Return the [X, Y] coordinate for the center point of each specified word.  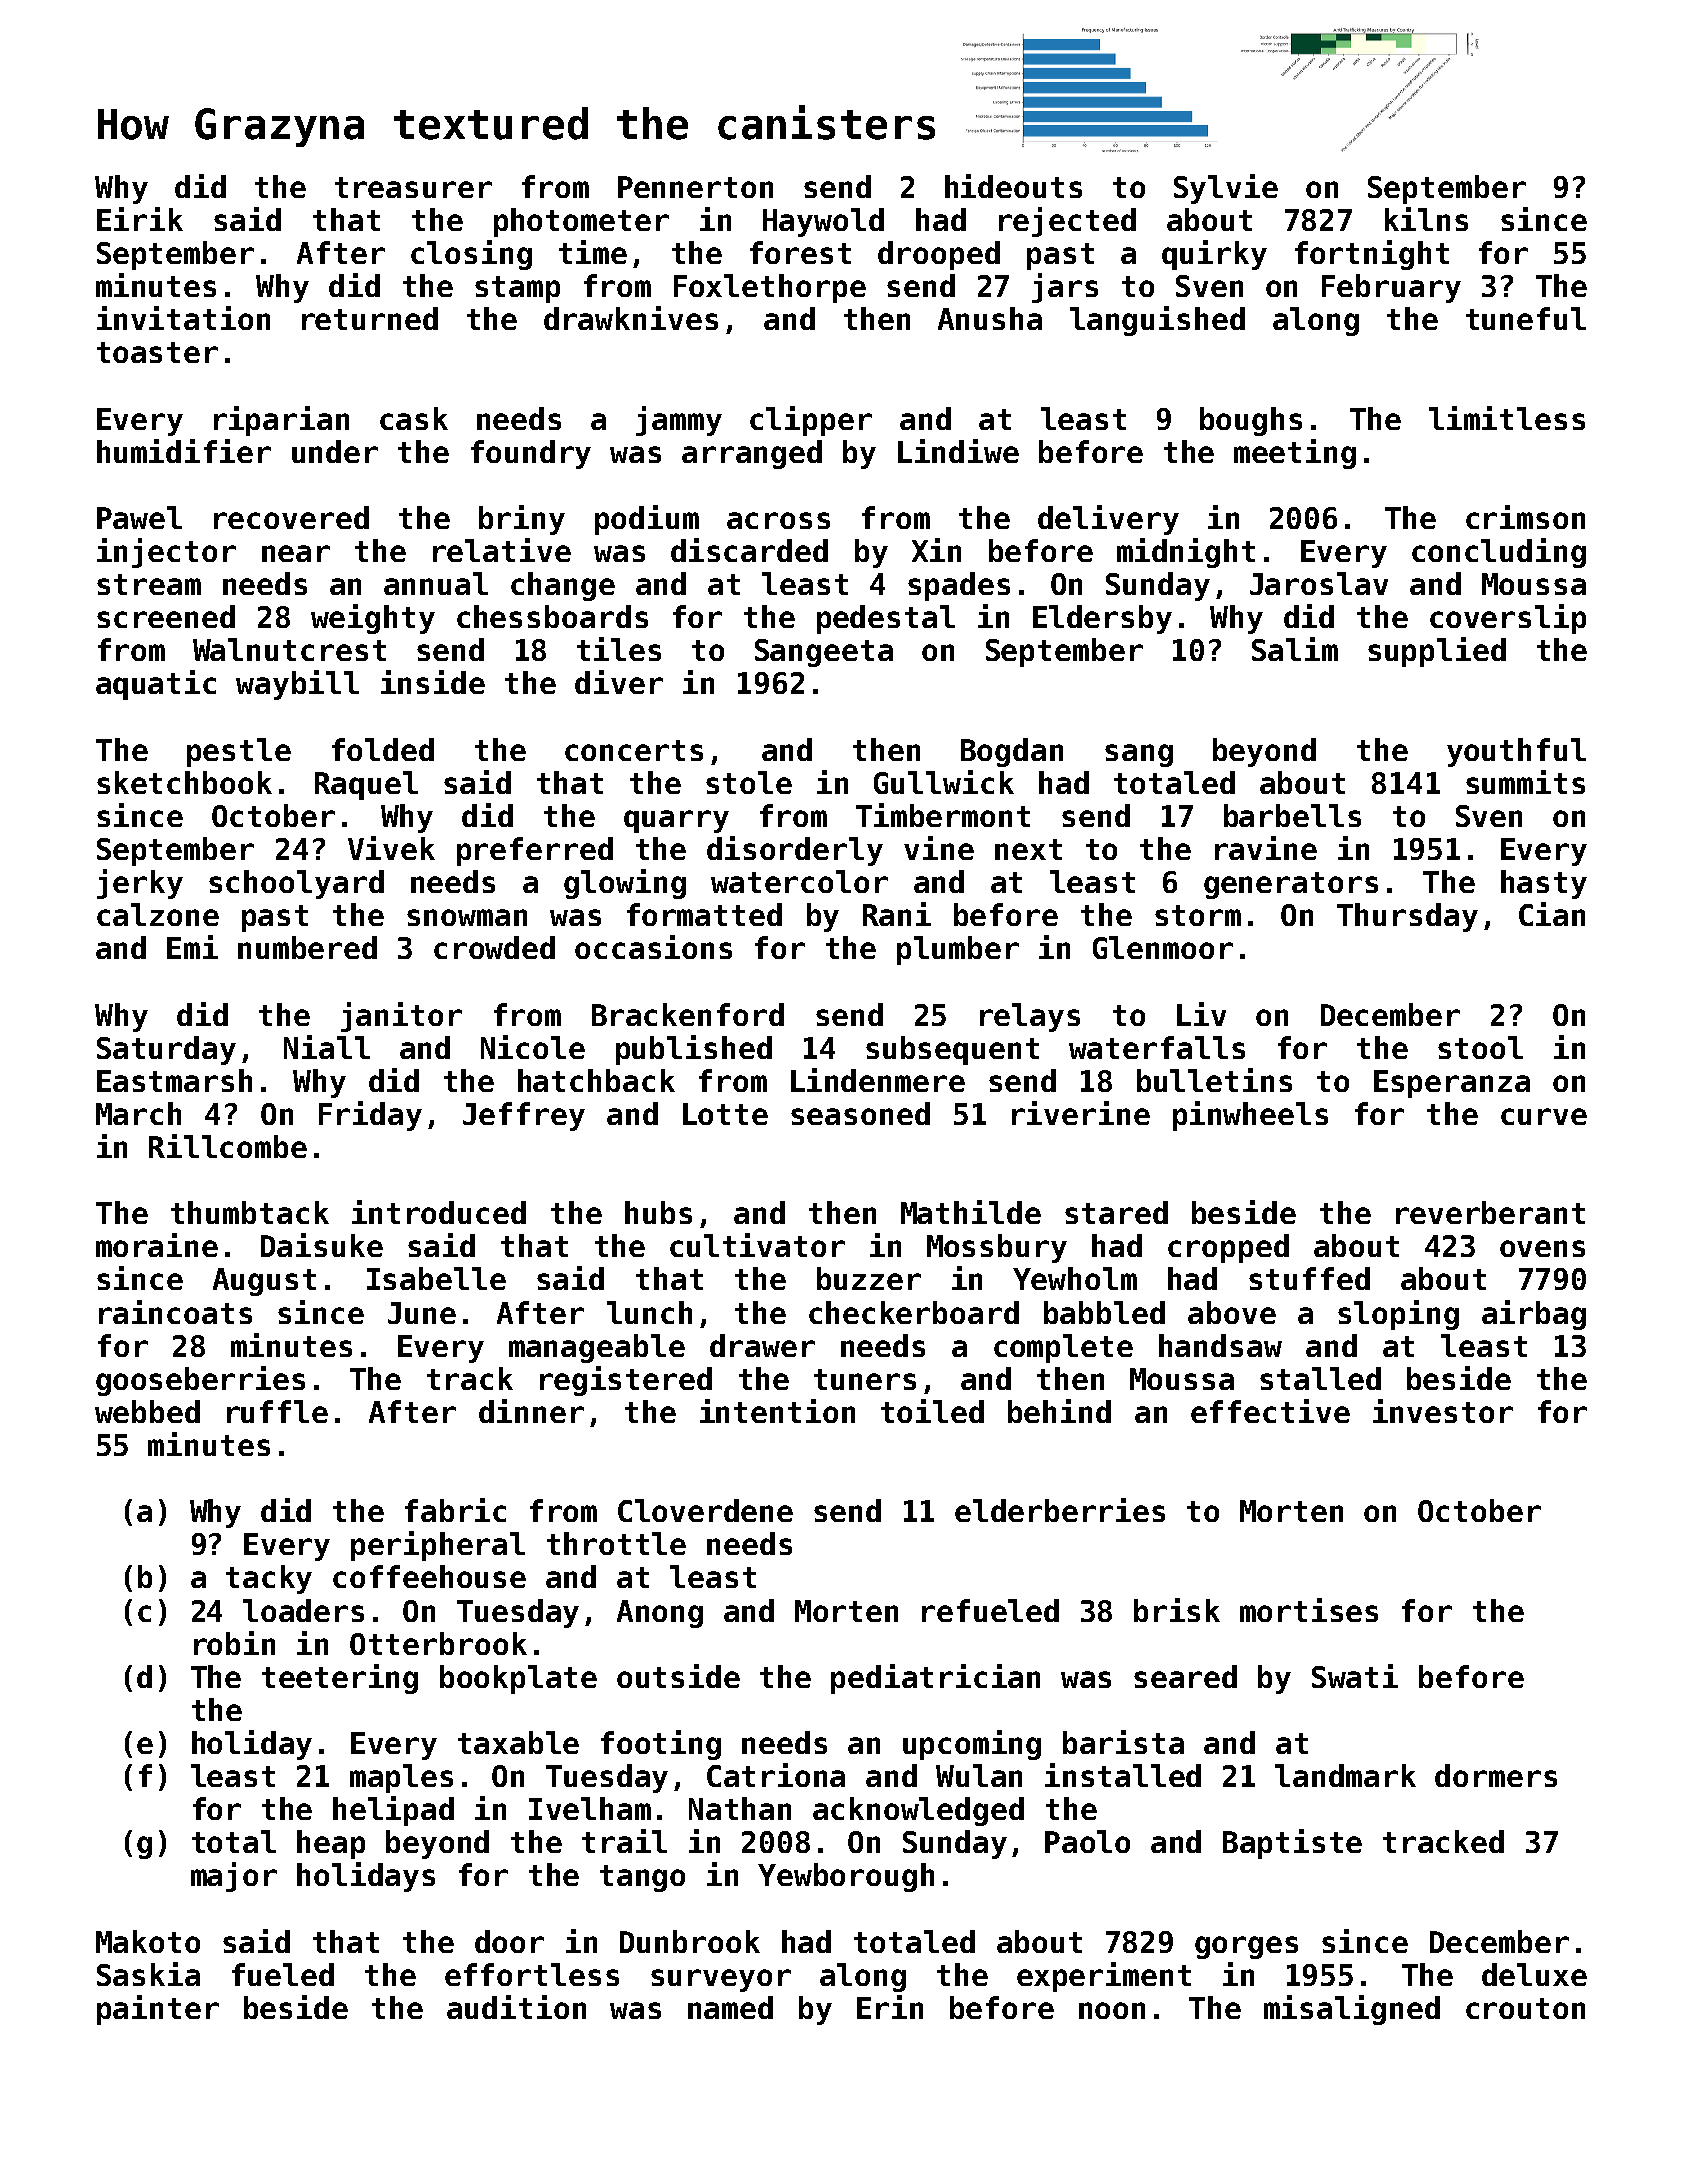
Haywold [823, 222]
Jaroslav [1319, 583]
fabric [455, 1510]
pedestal [886, 619]
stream [149, 584]
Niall [327, 1047]
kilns [1426, 219]
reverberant [1490, 1212]
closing [471, 255]
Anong [660, 1614]
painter [158, 2010]
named [730, 2007]
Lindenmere [878, 1080]
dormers [1496, 1775]
